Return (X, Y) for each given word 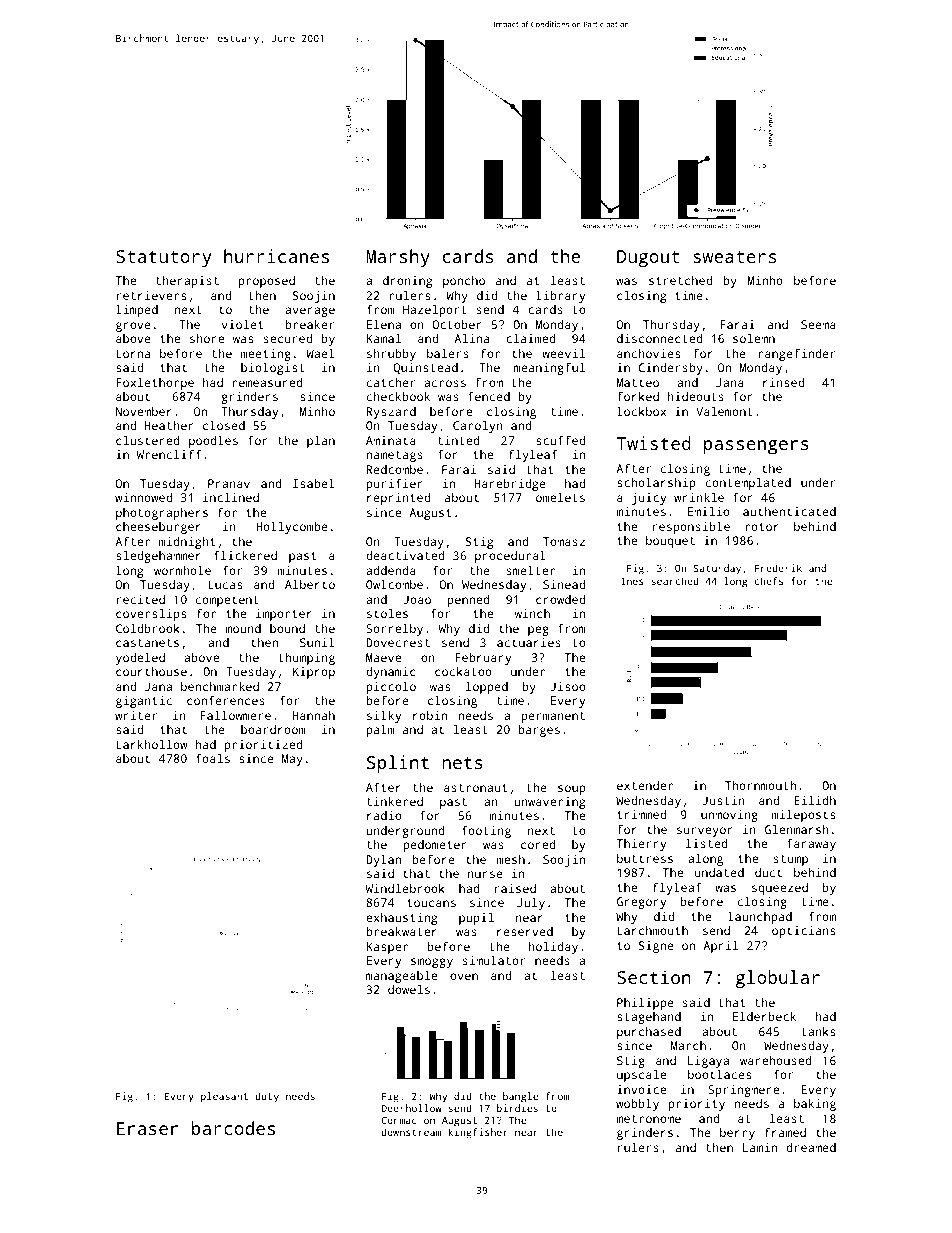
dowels (409, 989)
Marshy (398, 258)
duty (267, 1097)
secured (288, 338)
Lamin (760, 1147)
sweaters (734, 257)
